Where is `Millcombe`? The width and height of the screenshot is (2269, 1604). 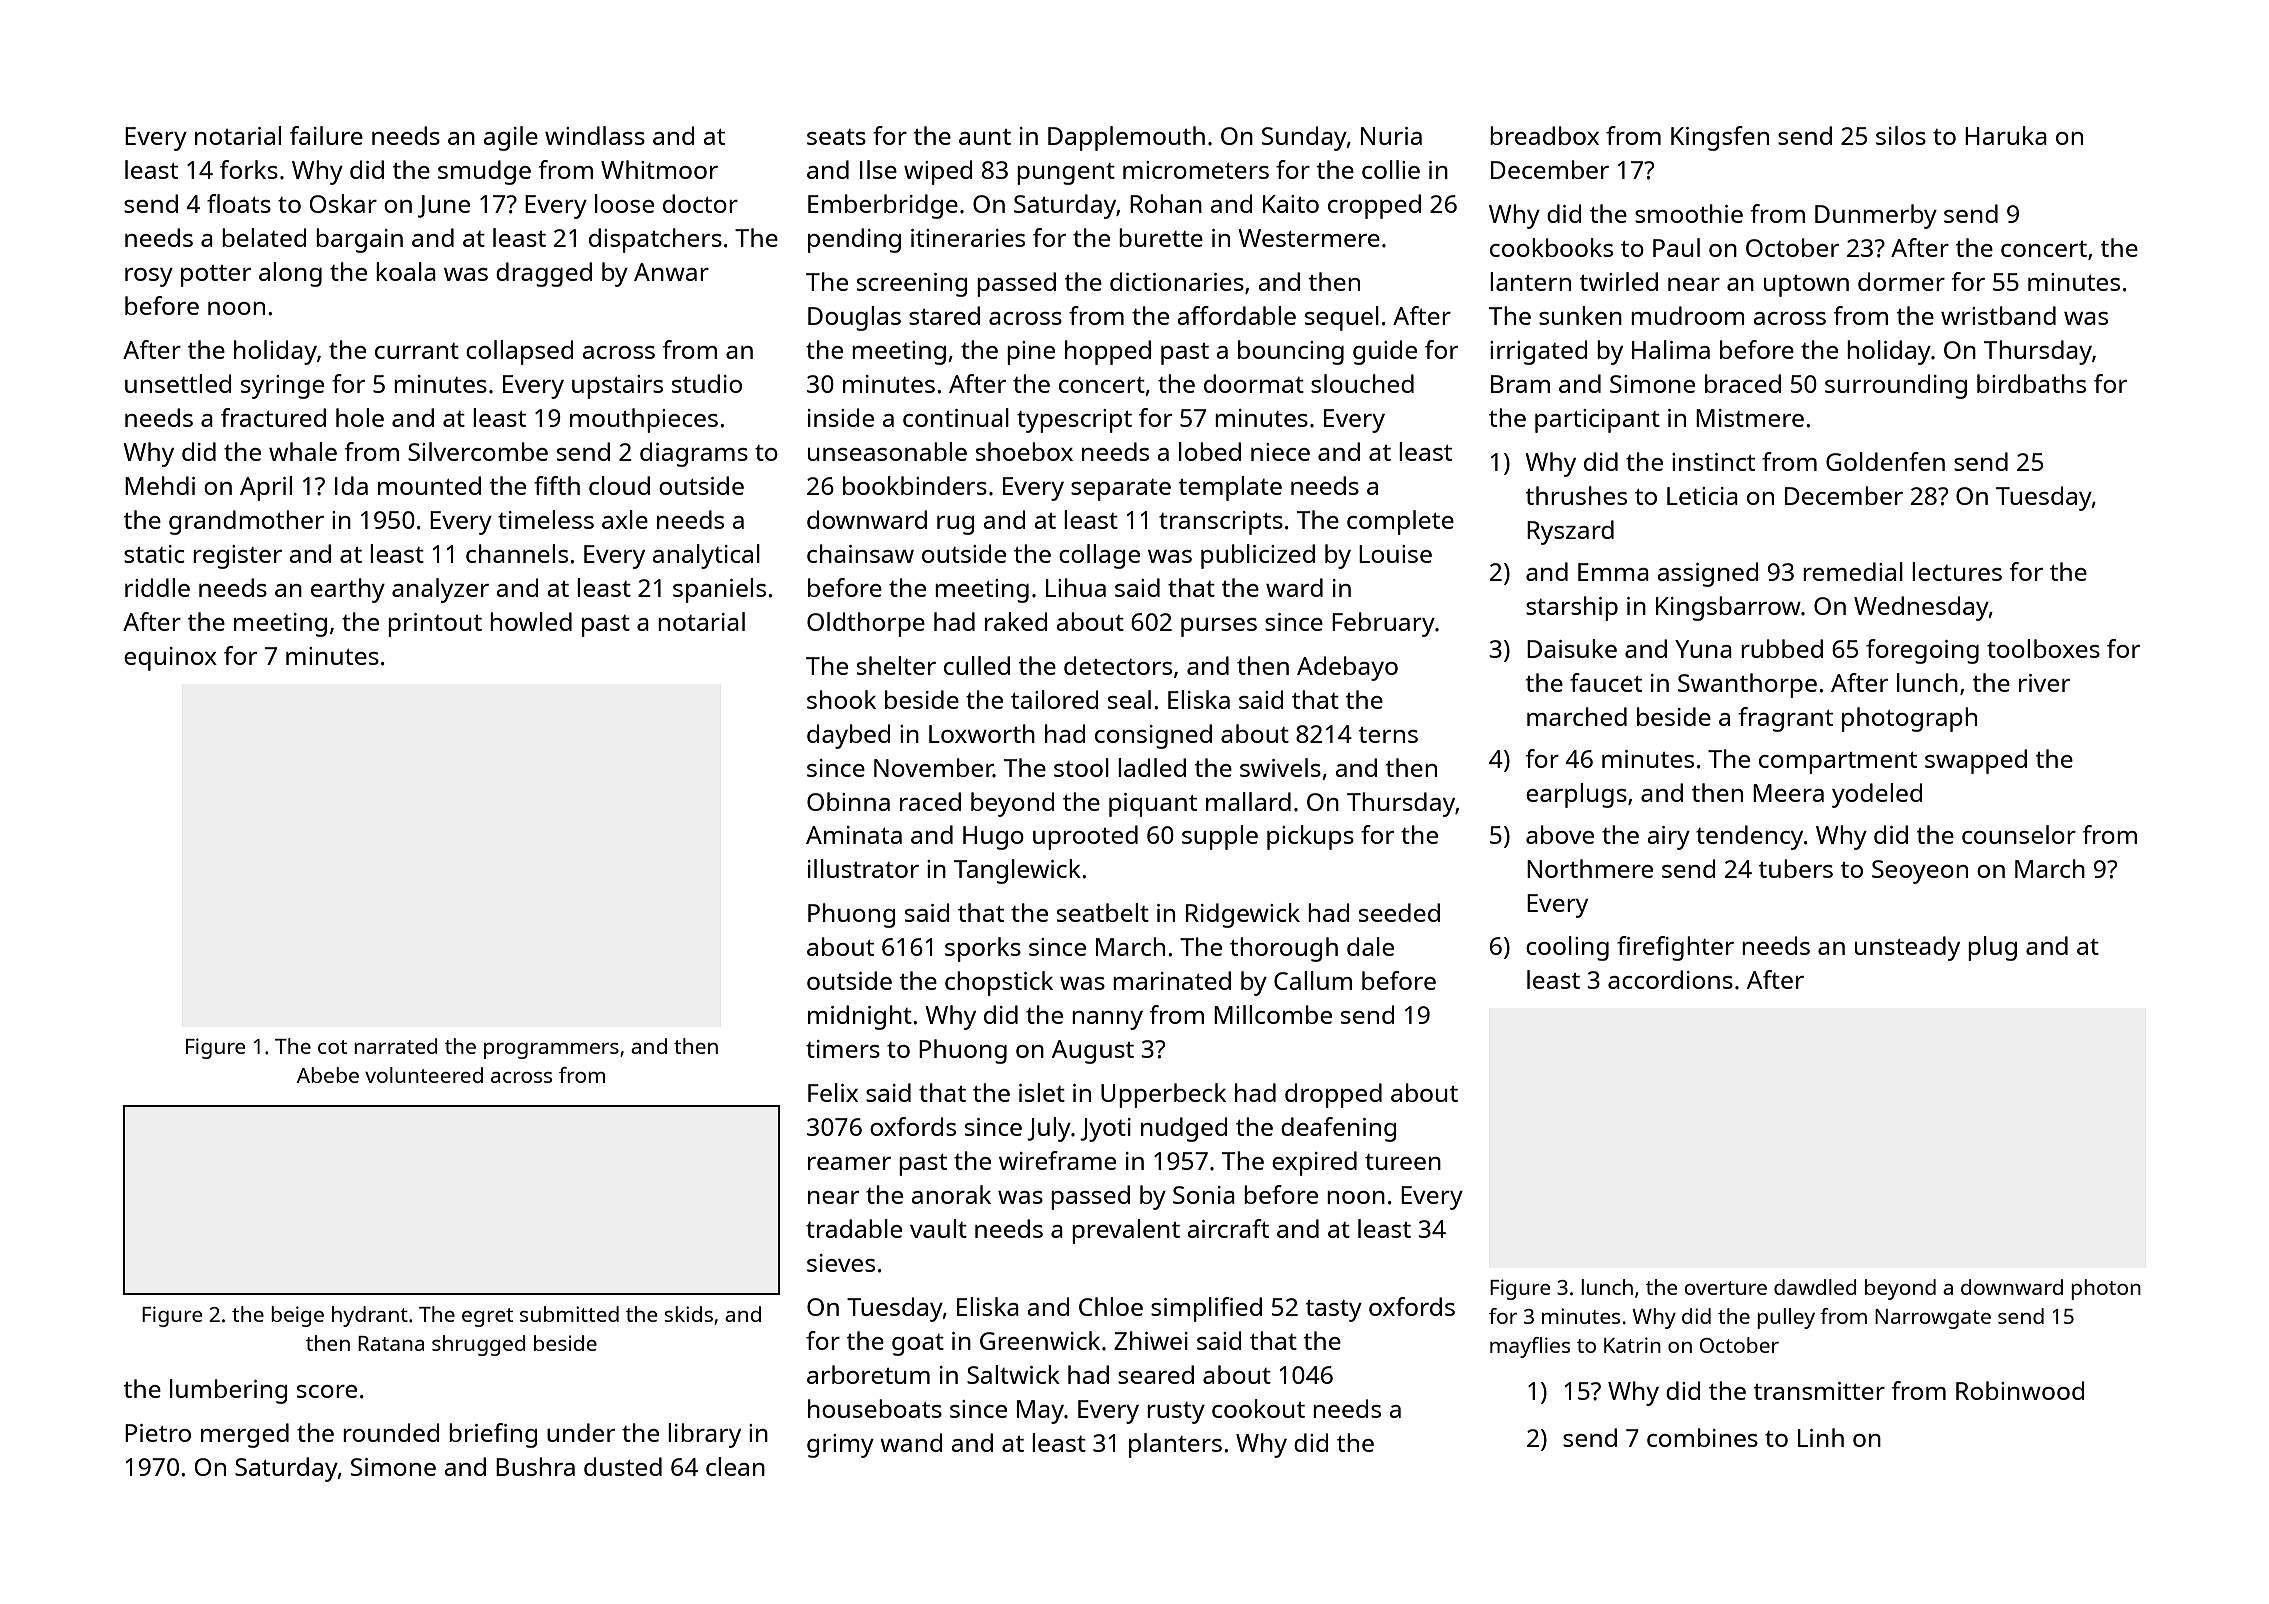
Millcombe is located at coordinates (1273, 1014).
